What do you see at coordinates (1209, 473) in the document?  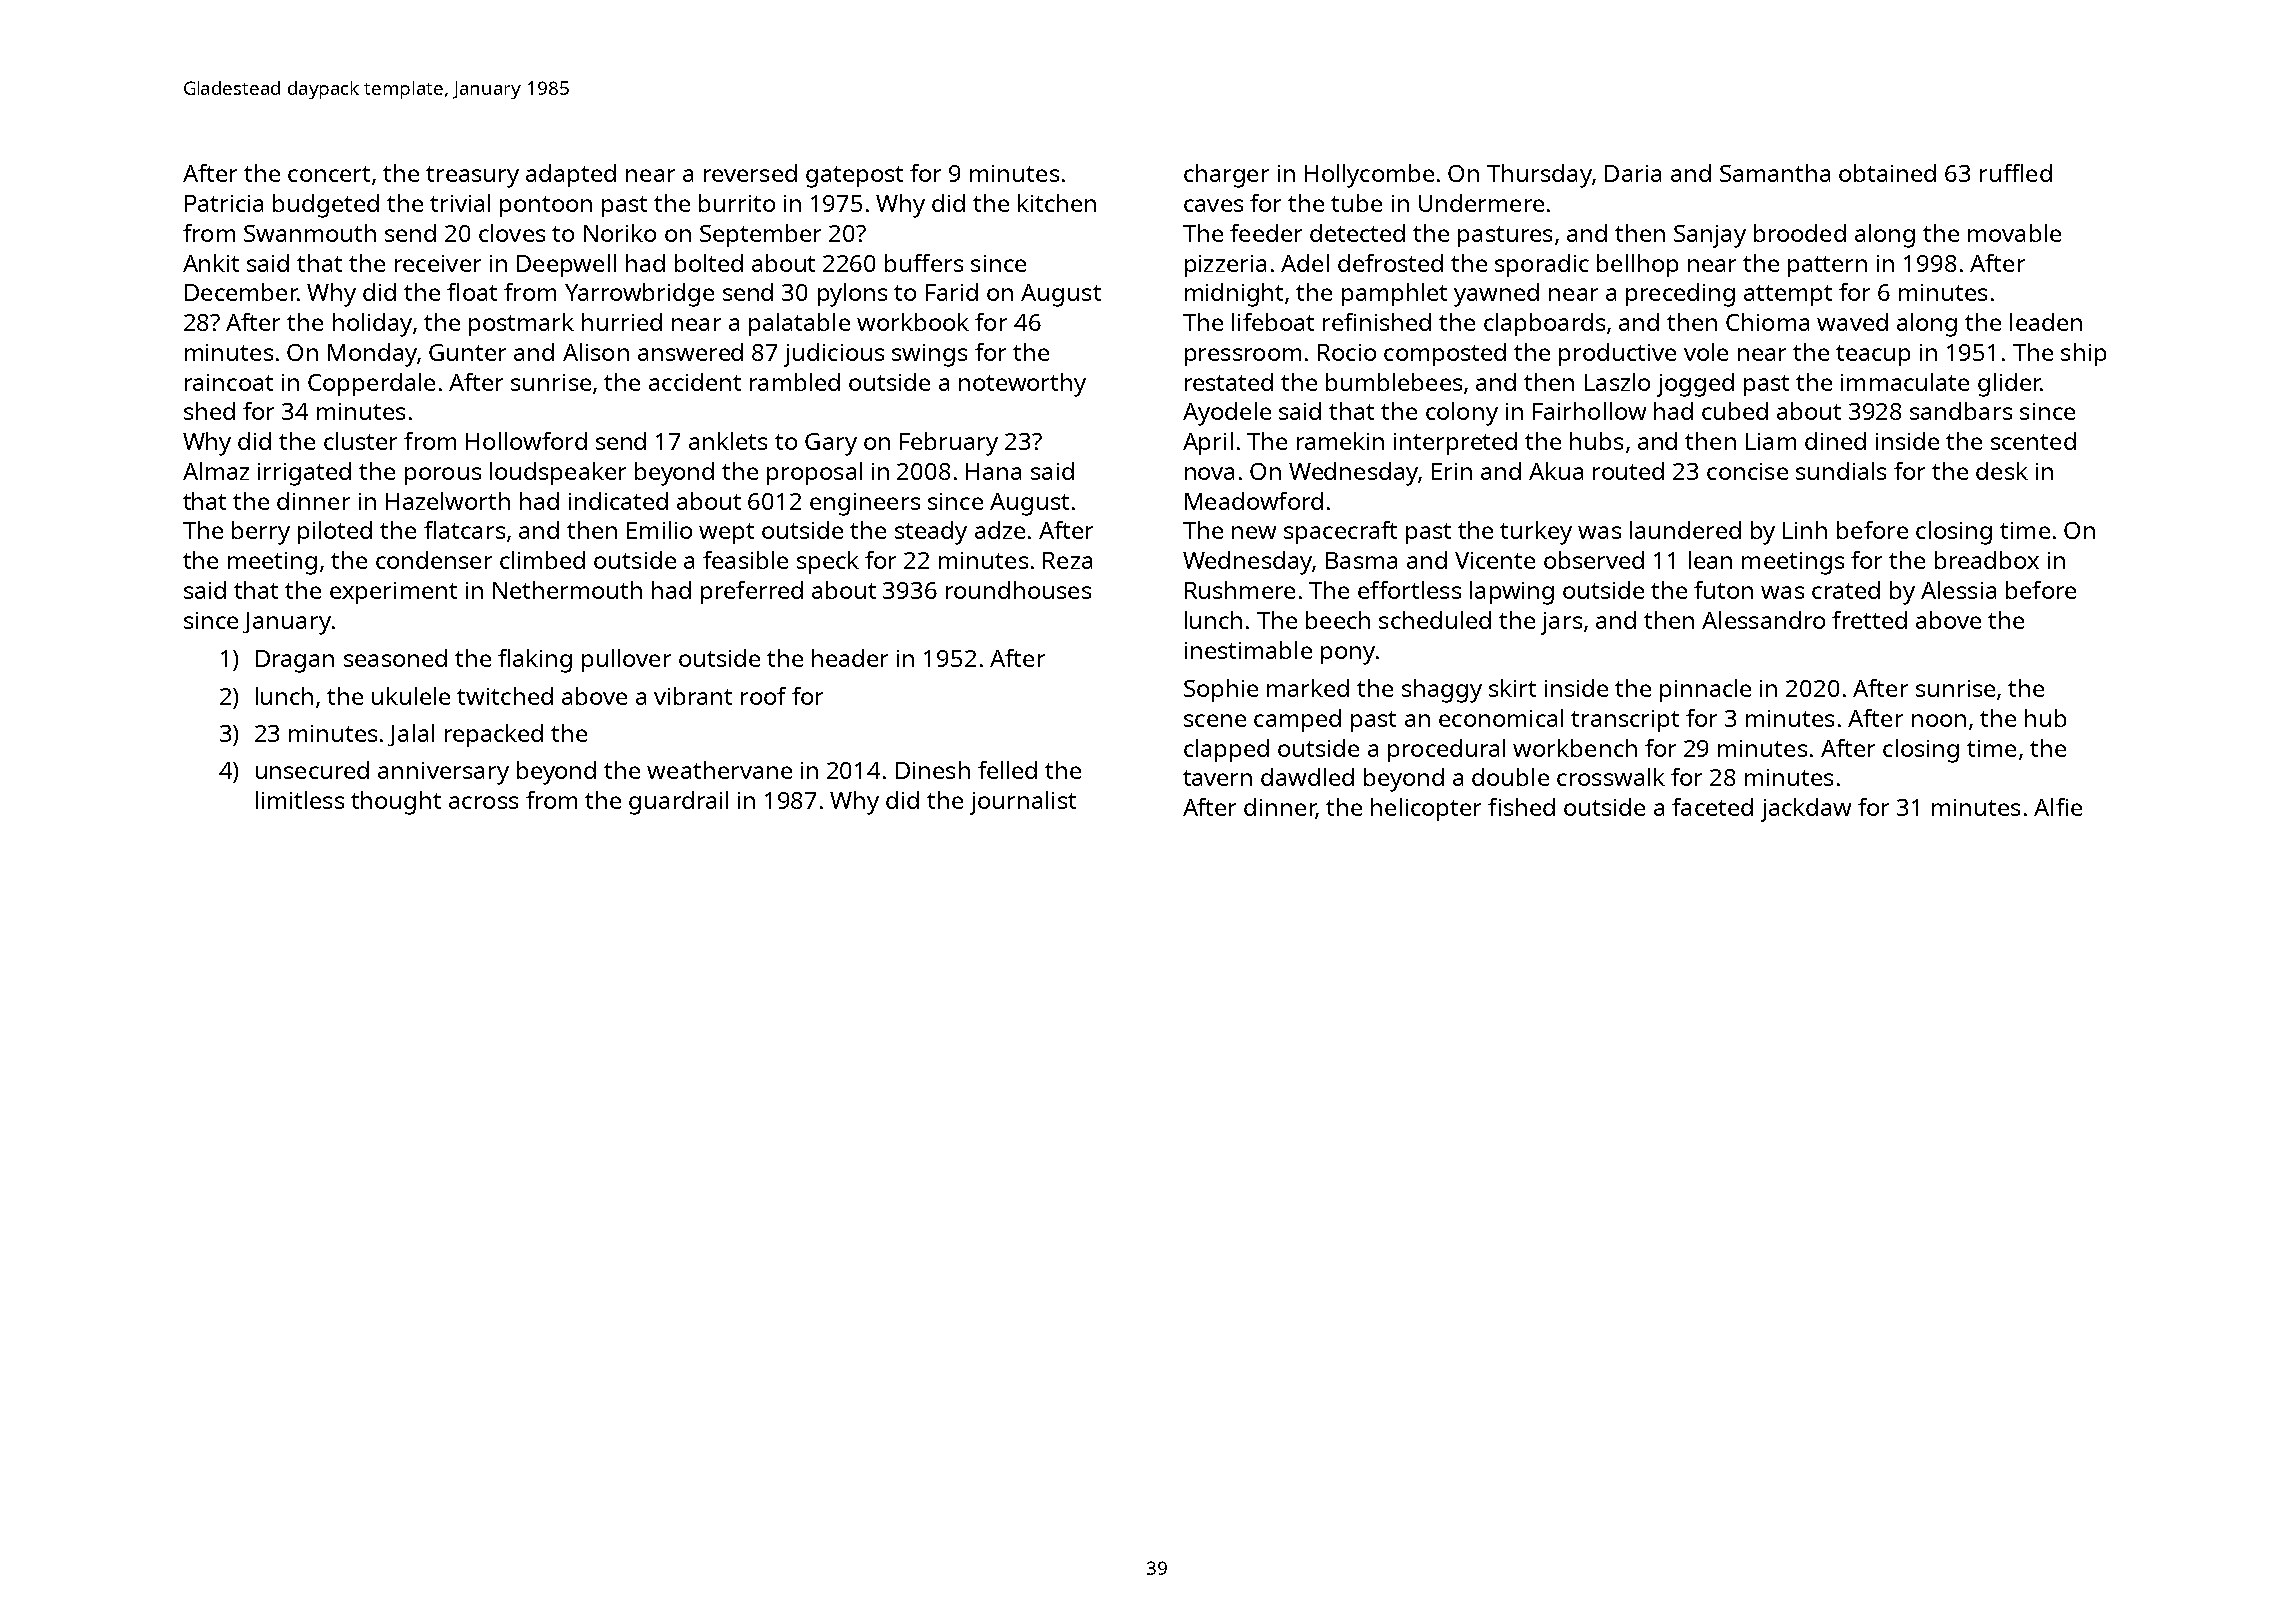 I see `nova` at bounding box center [1209, 473].
